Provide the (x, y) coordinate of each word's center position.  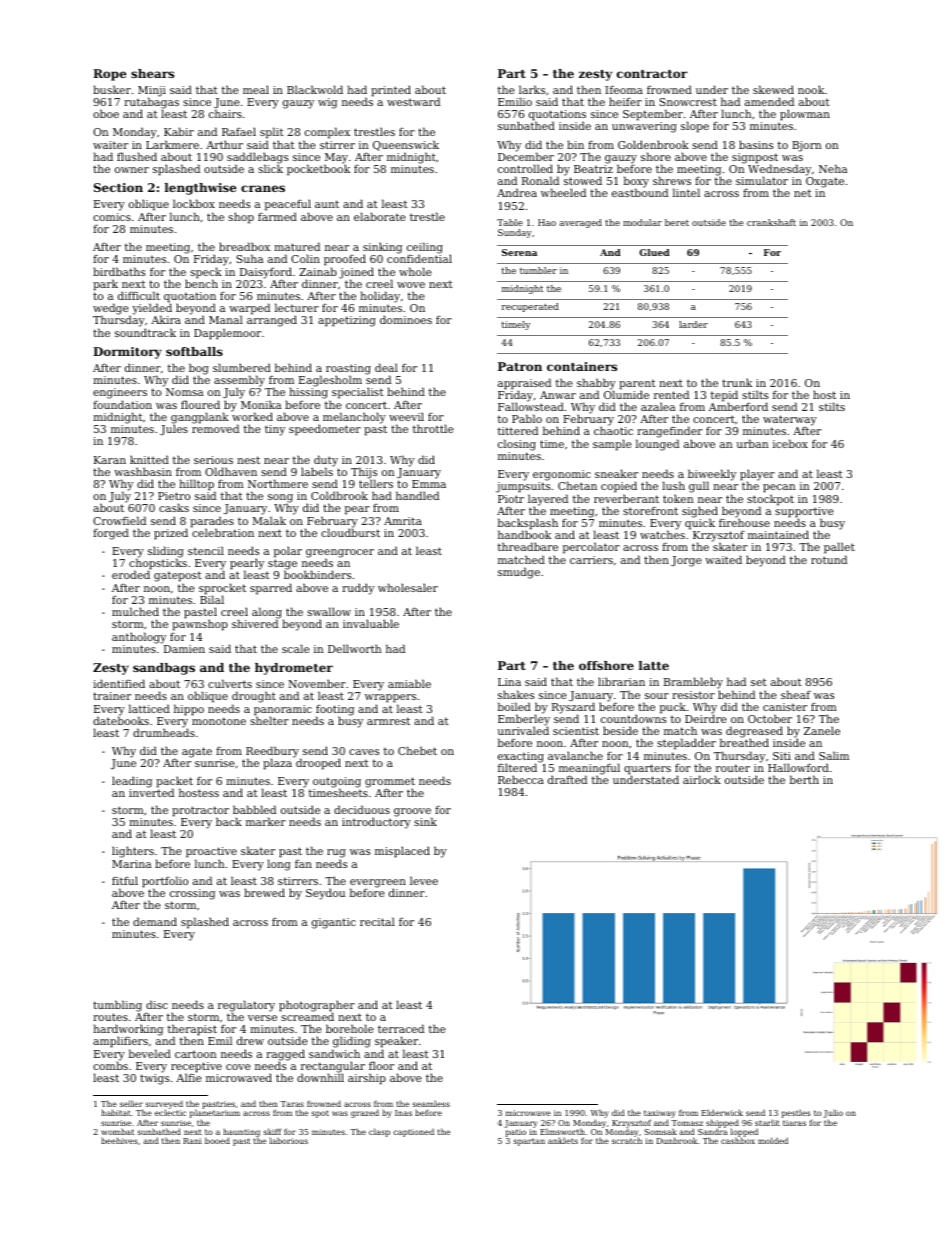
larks (532, 89)
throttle (433, 428)
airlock (702, 779)
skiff (273, 1131)
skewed (773, 89)
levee (424, 880)
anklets (563, 1141)
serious (213, 460)
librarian (621, 681)
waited (723, 559)
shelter (269, 720)
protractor (200, 811)
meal (256, 89)
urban (752, 443)
